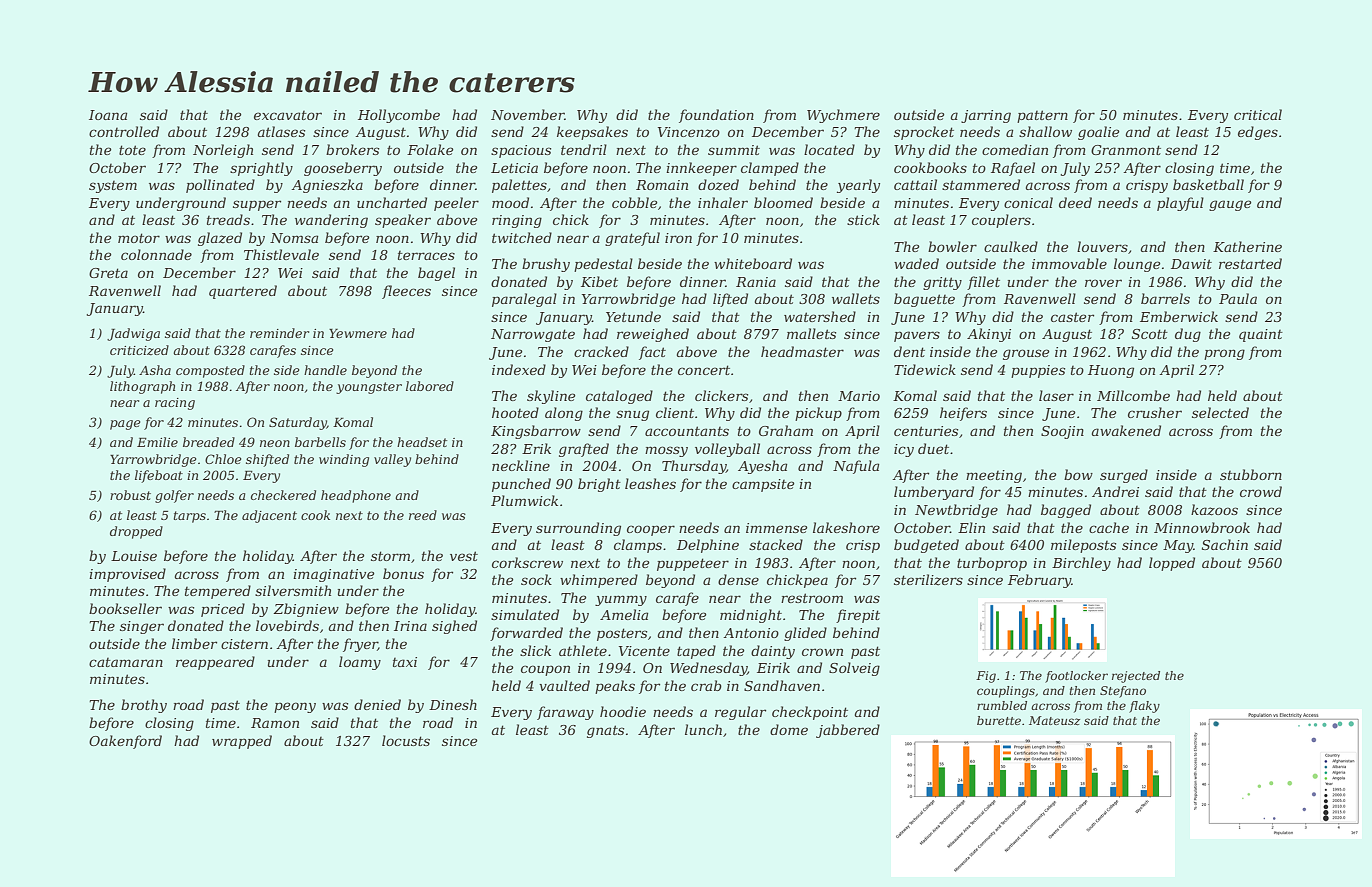  Describe the element at coordinates (124, 131) in the image. I see `controlled` at that location.
